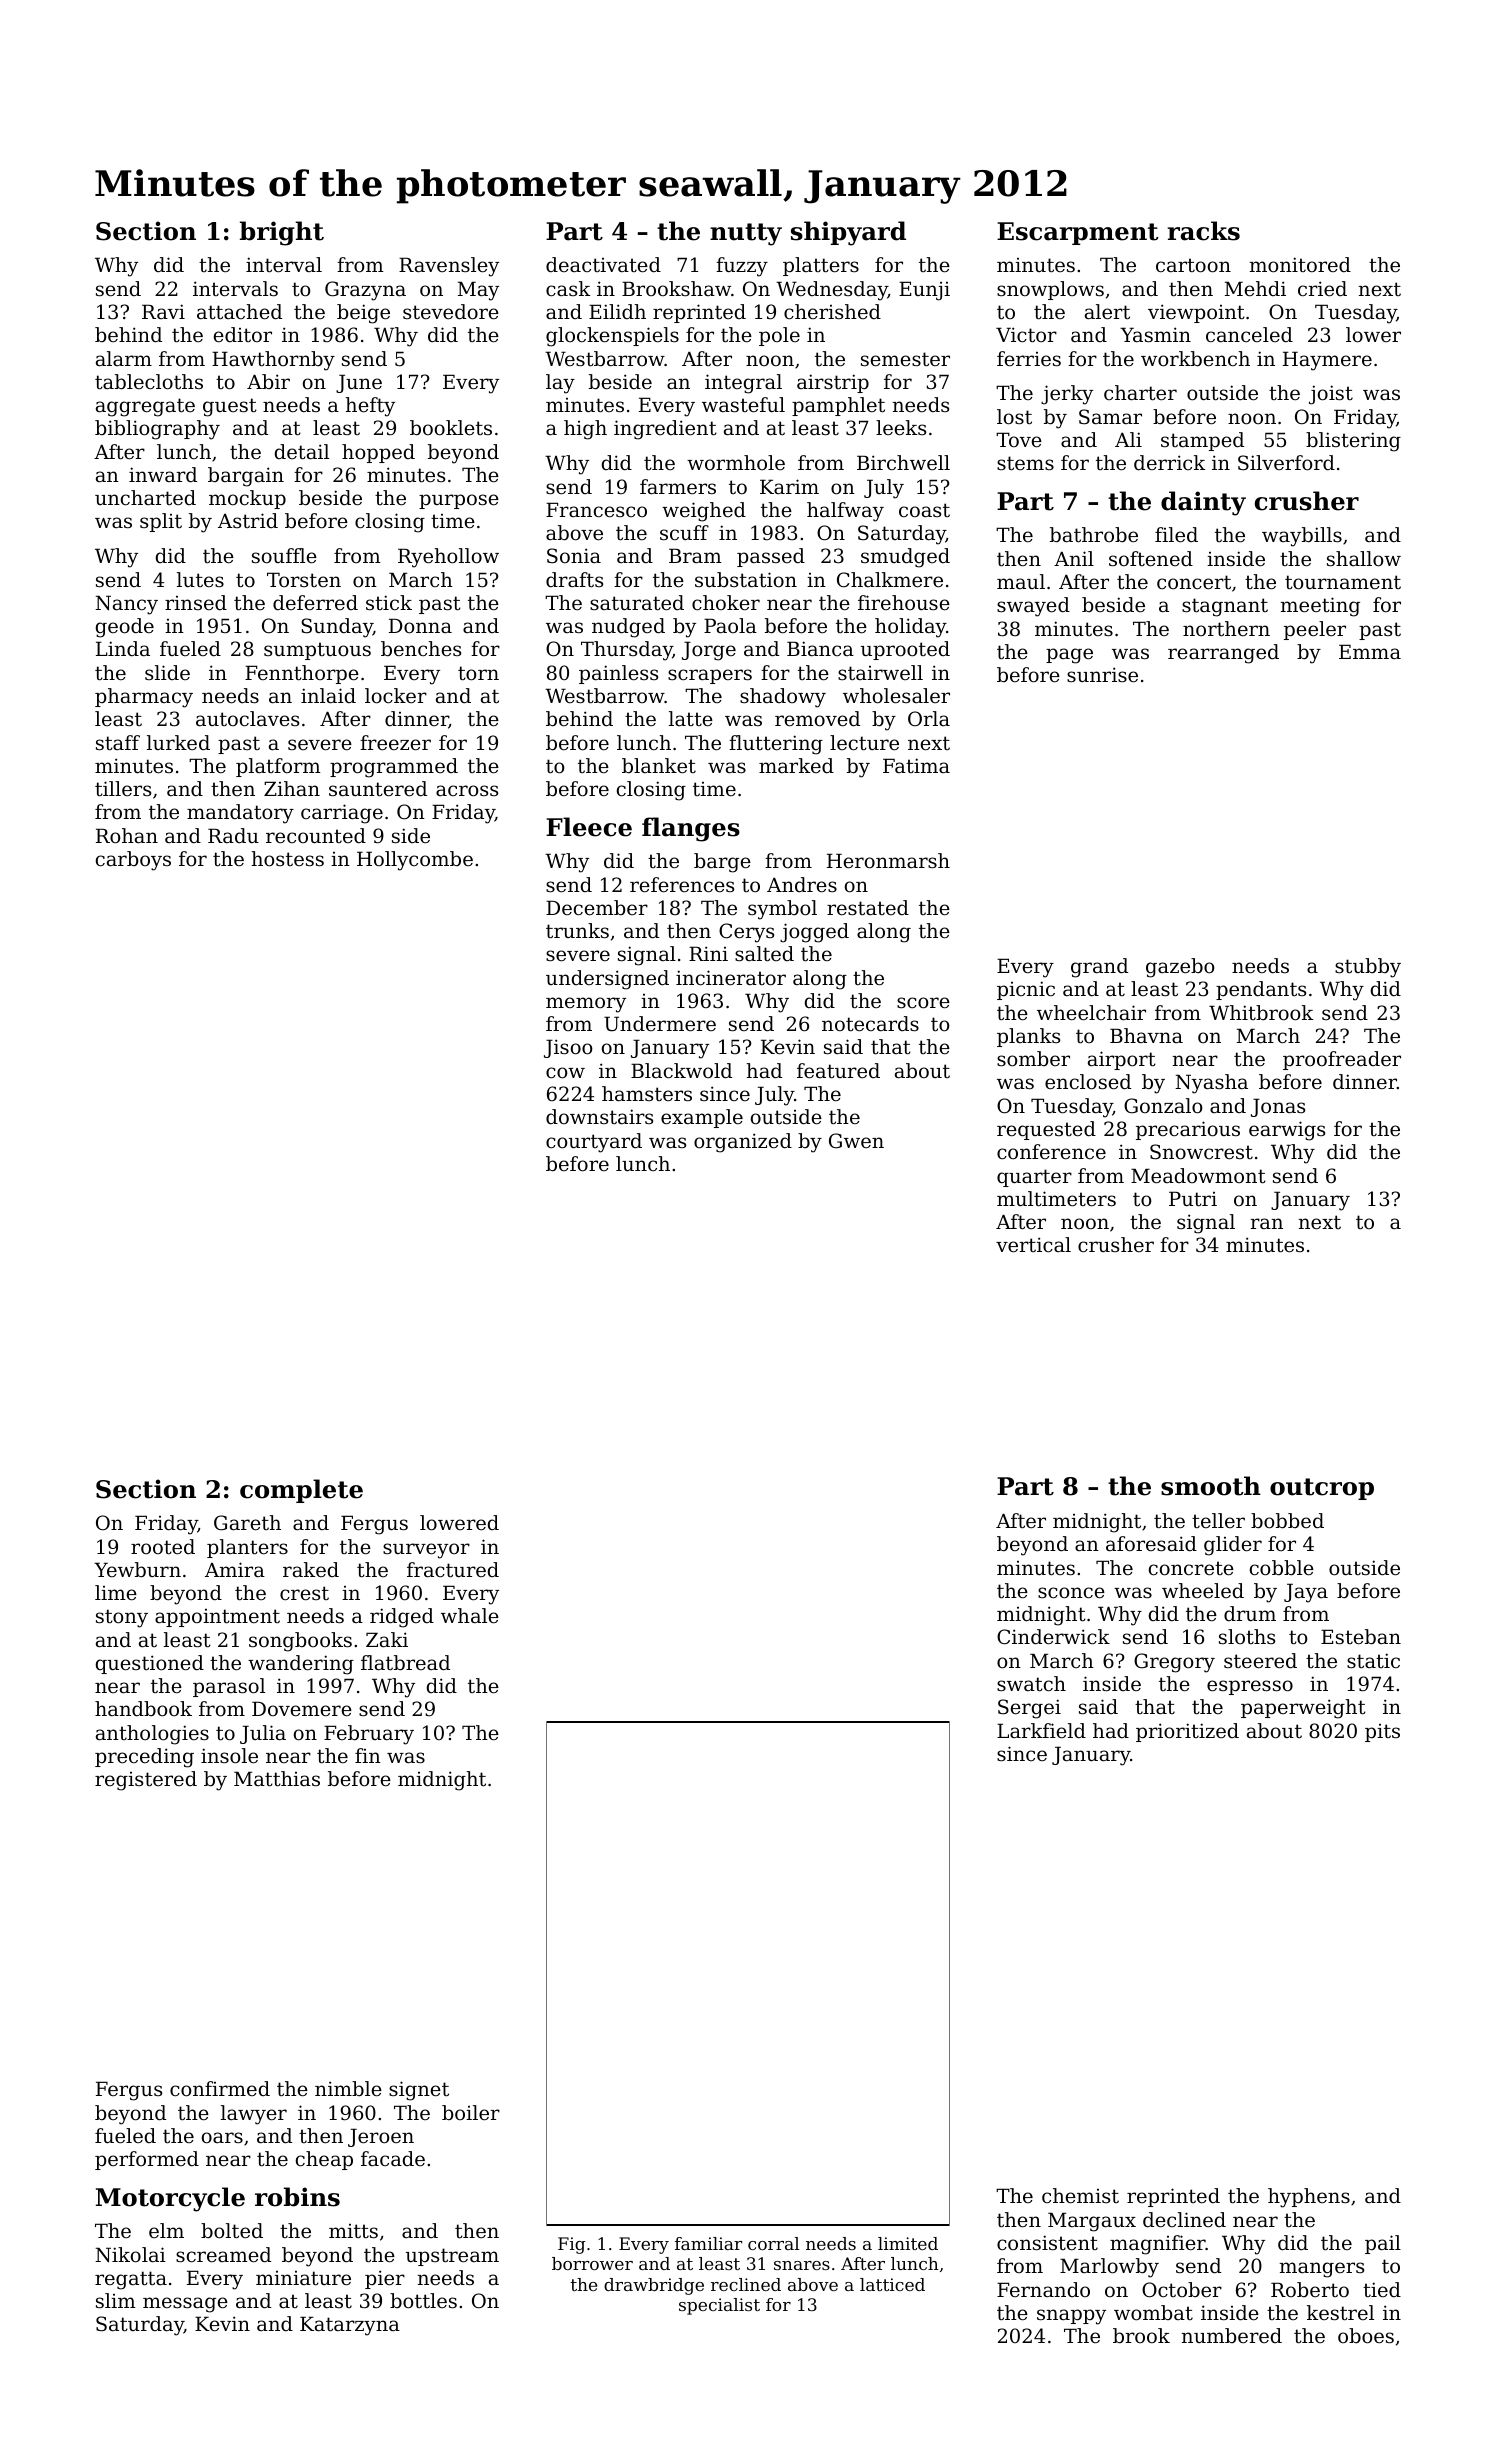 The height and width of the page is (2464, 1496). Describe the element at coordinates (1309, 2198) in the page. I see `hyphens` at that location.
